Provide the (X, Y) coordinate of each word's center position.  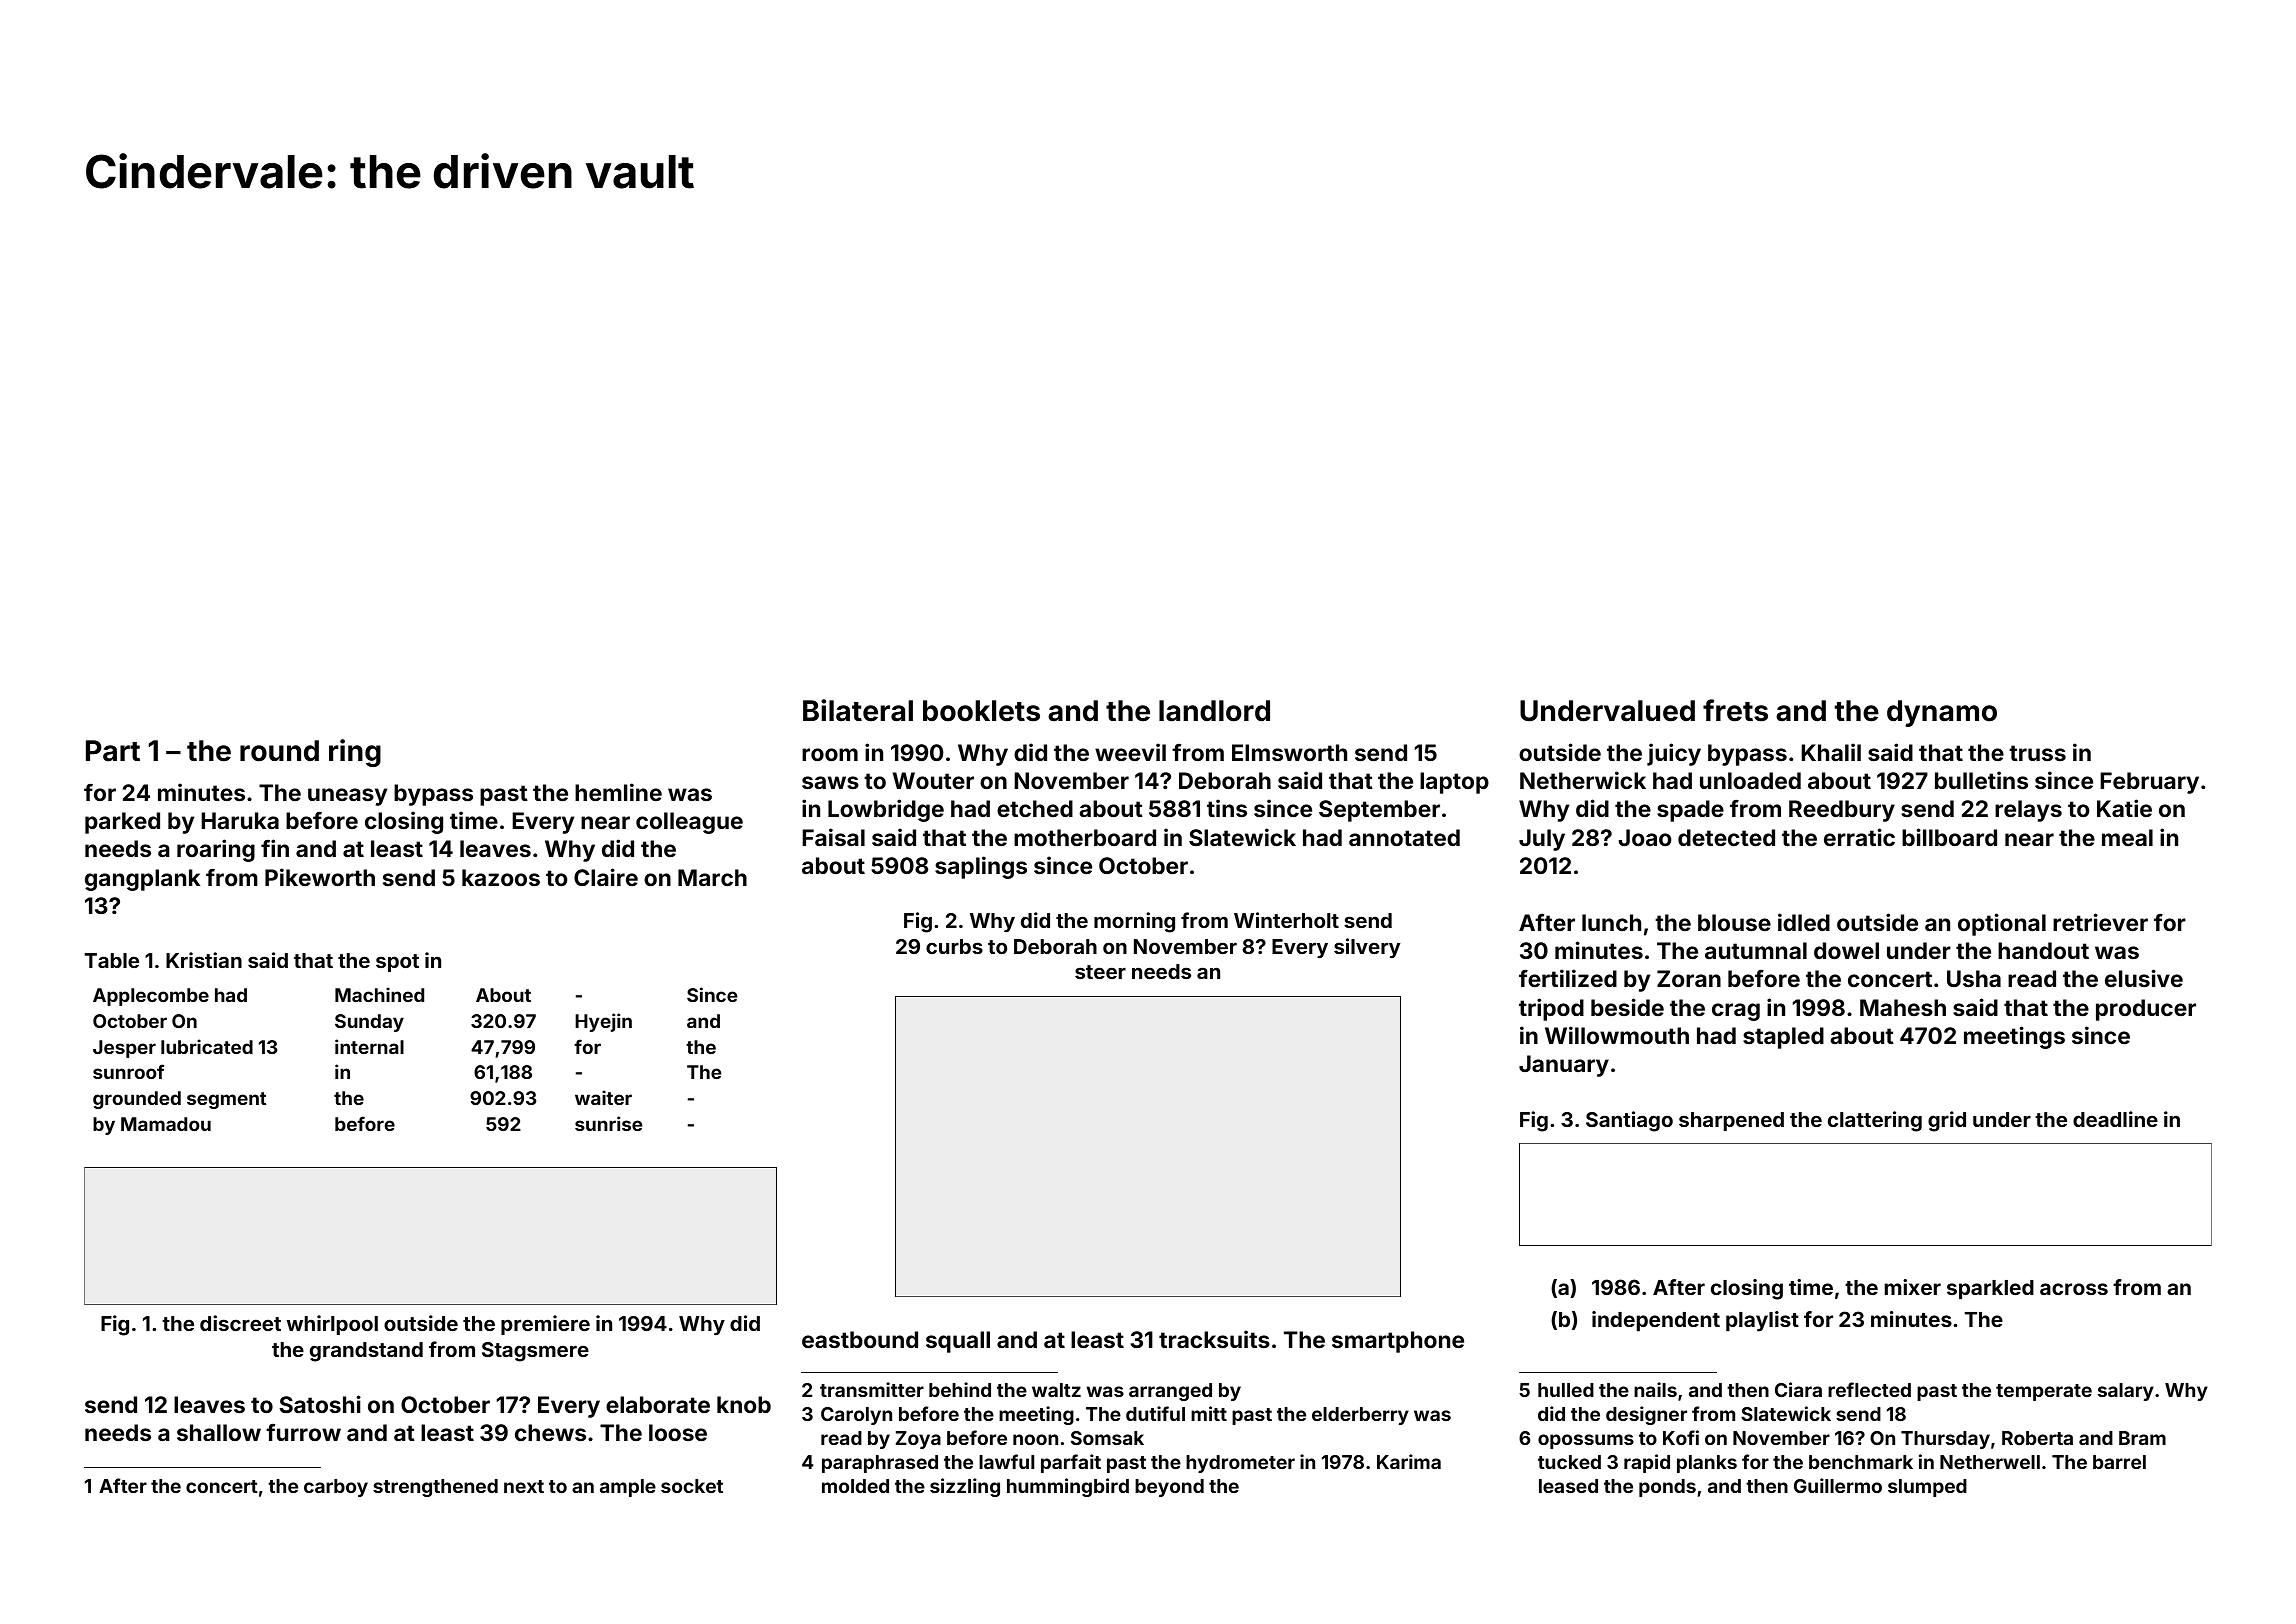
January (1564, 1066)
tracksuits (1214, 1339)
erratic (1859, 837)
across (2074, 1289)
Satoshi (320, 1404)
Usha (1974, 978)
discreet (240, 1323)
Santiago (1629, 1121)
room (830, 754)
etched (1035, 808)
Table (111, 960)
